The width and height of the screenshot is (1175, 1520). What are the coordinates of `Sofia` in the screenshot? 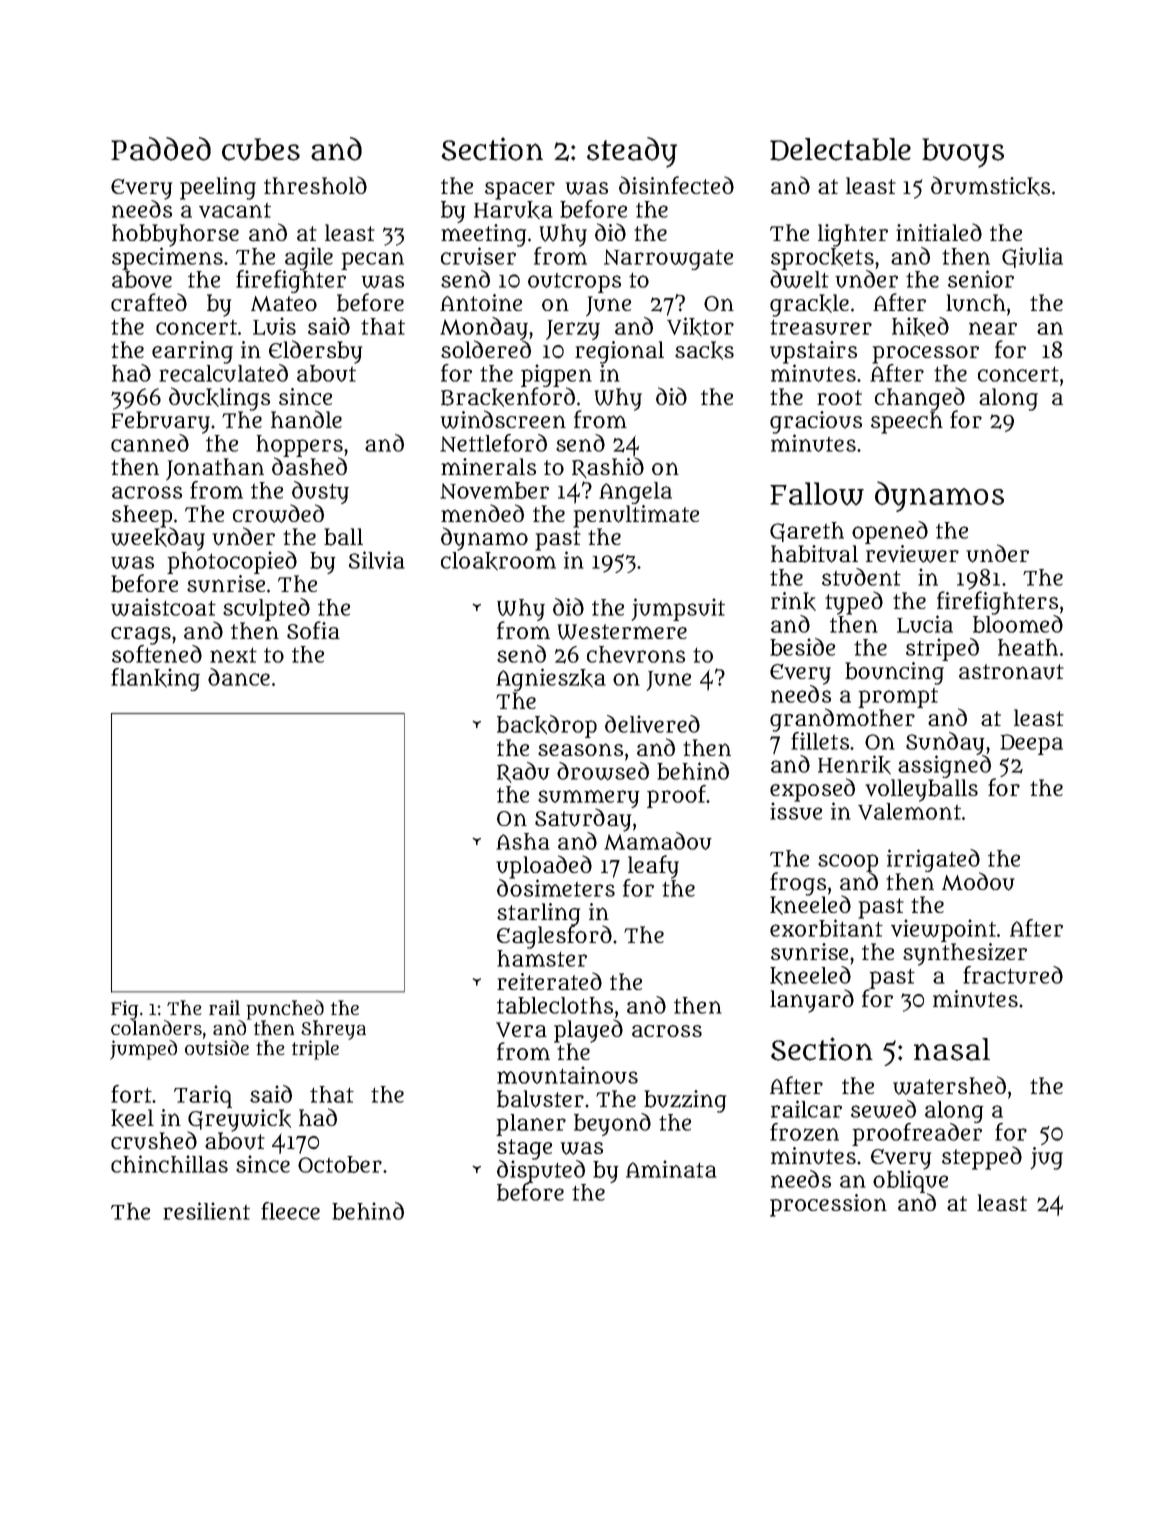 It's located at (313, 630).
